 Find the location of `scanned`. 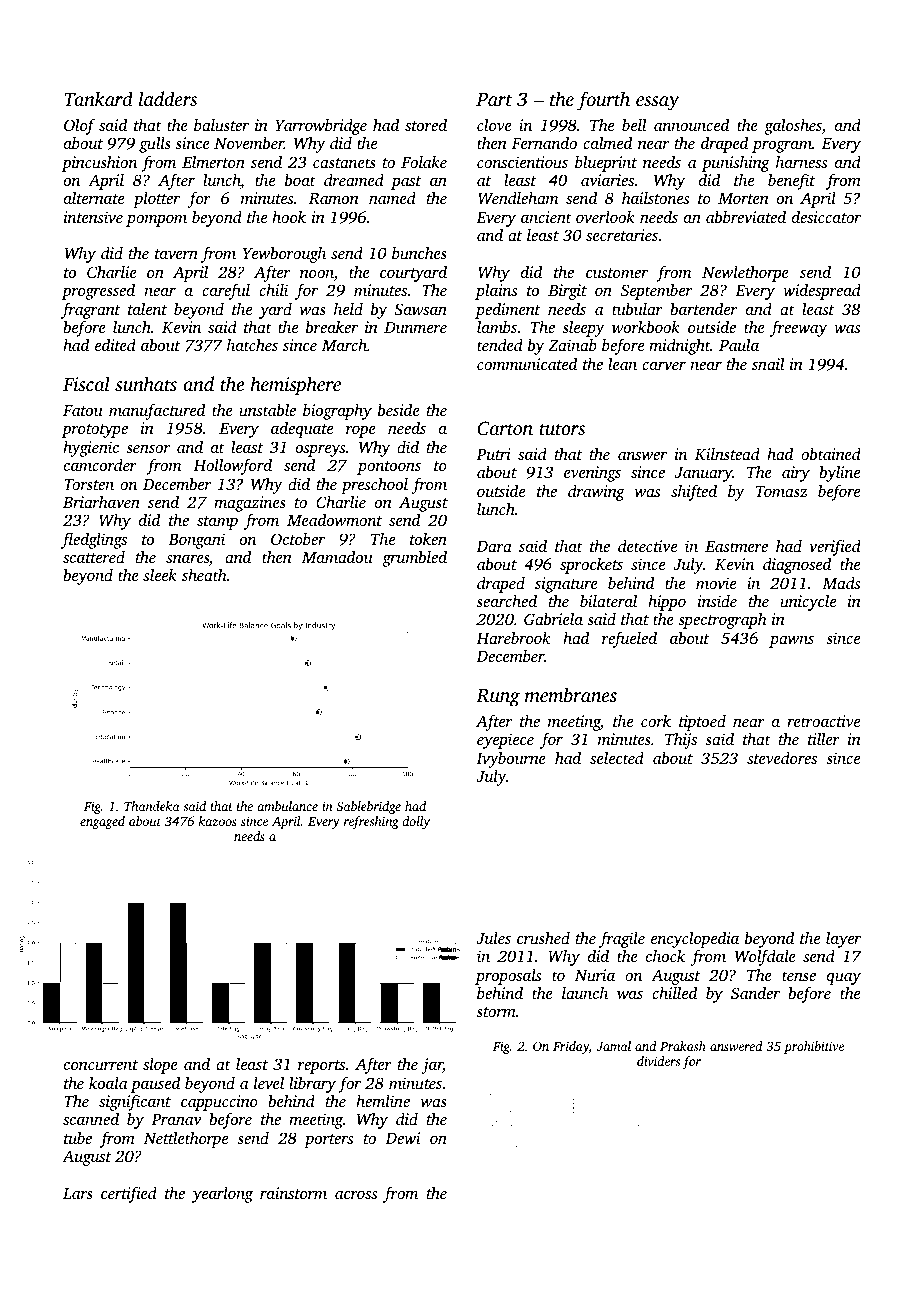

scanned is located at coordinates (91, 1118).
